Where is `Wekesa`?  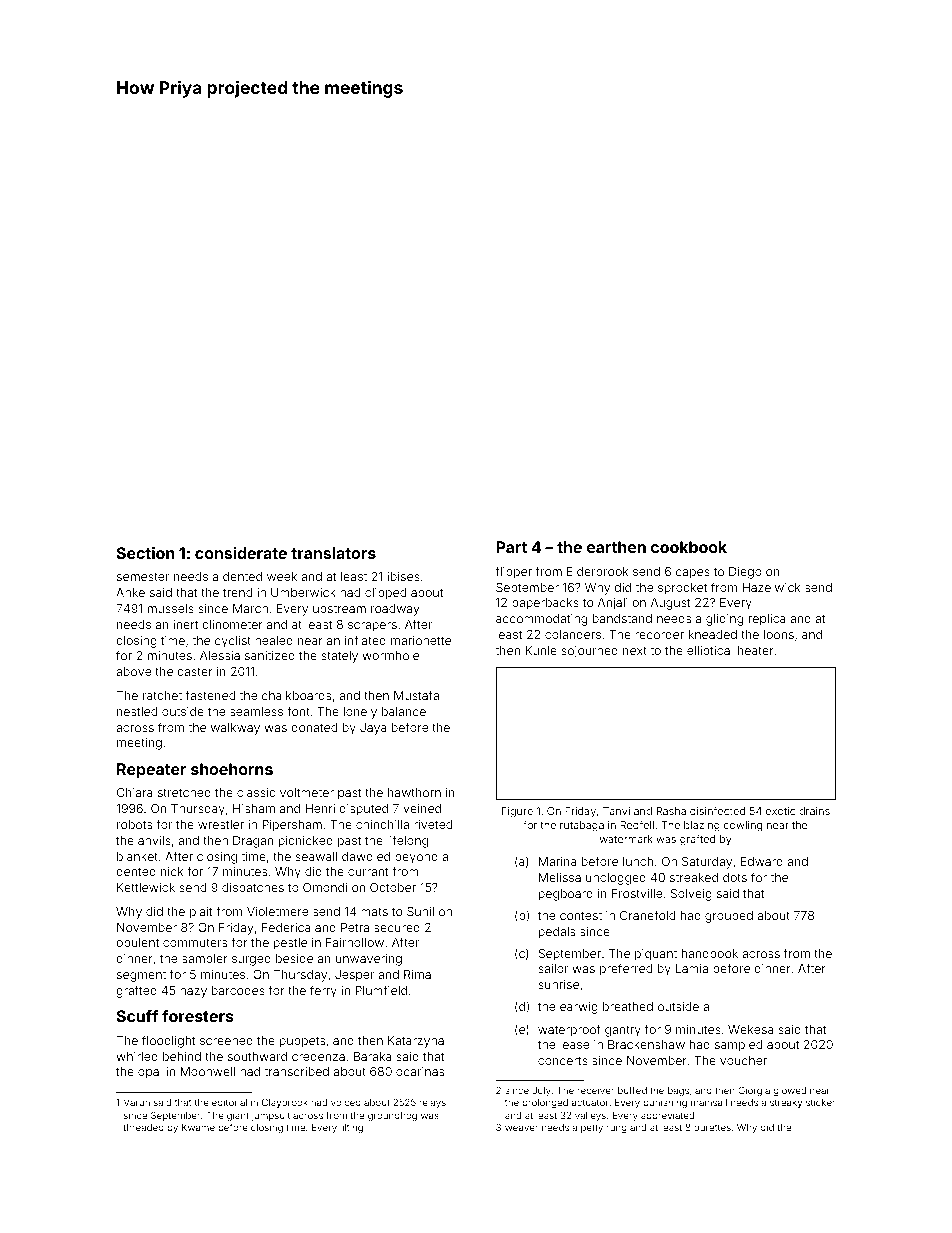
Wekesa is located at coordinates (751, 1029).
